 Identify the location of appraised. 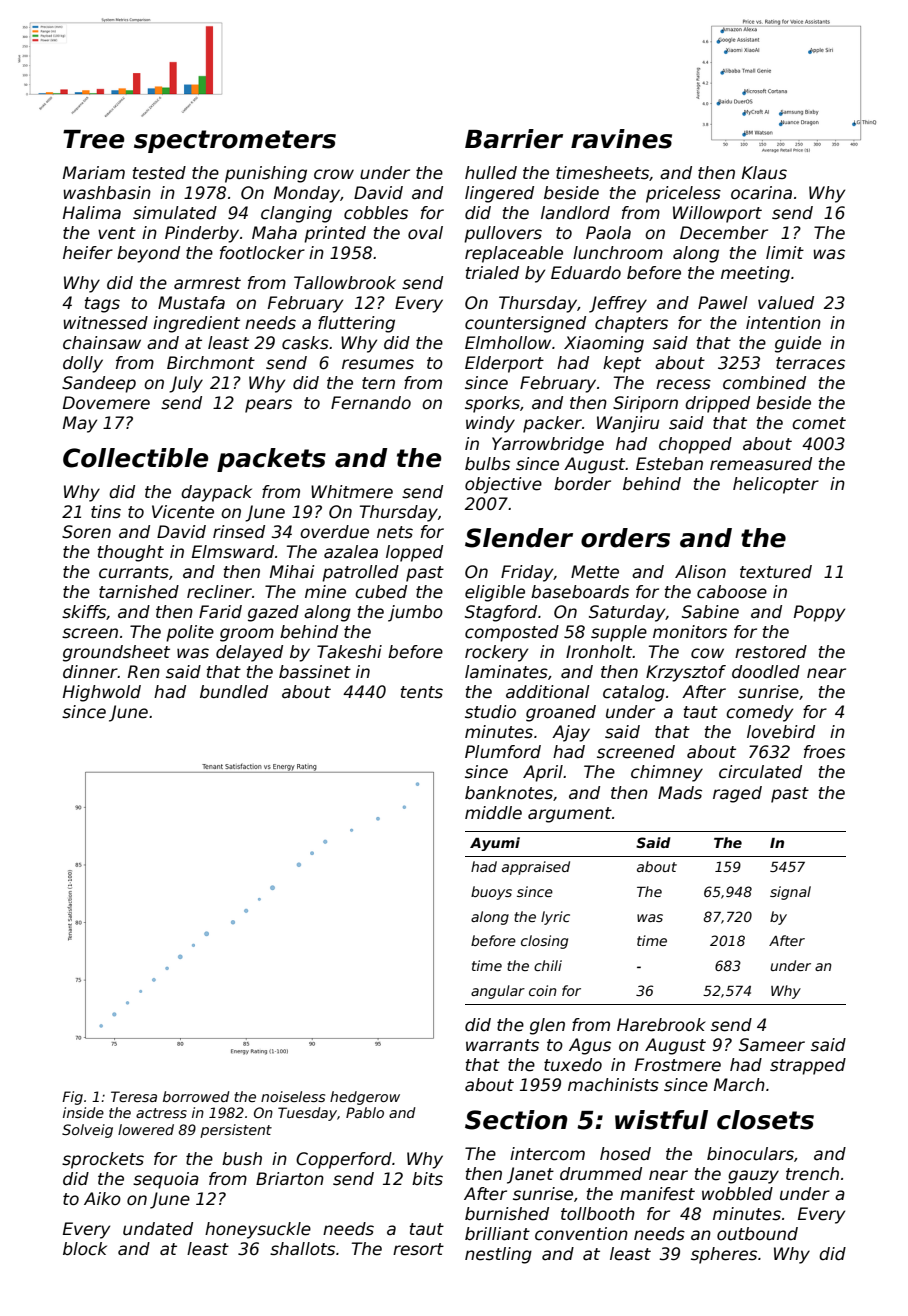
(536, 868).
